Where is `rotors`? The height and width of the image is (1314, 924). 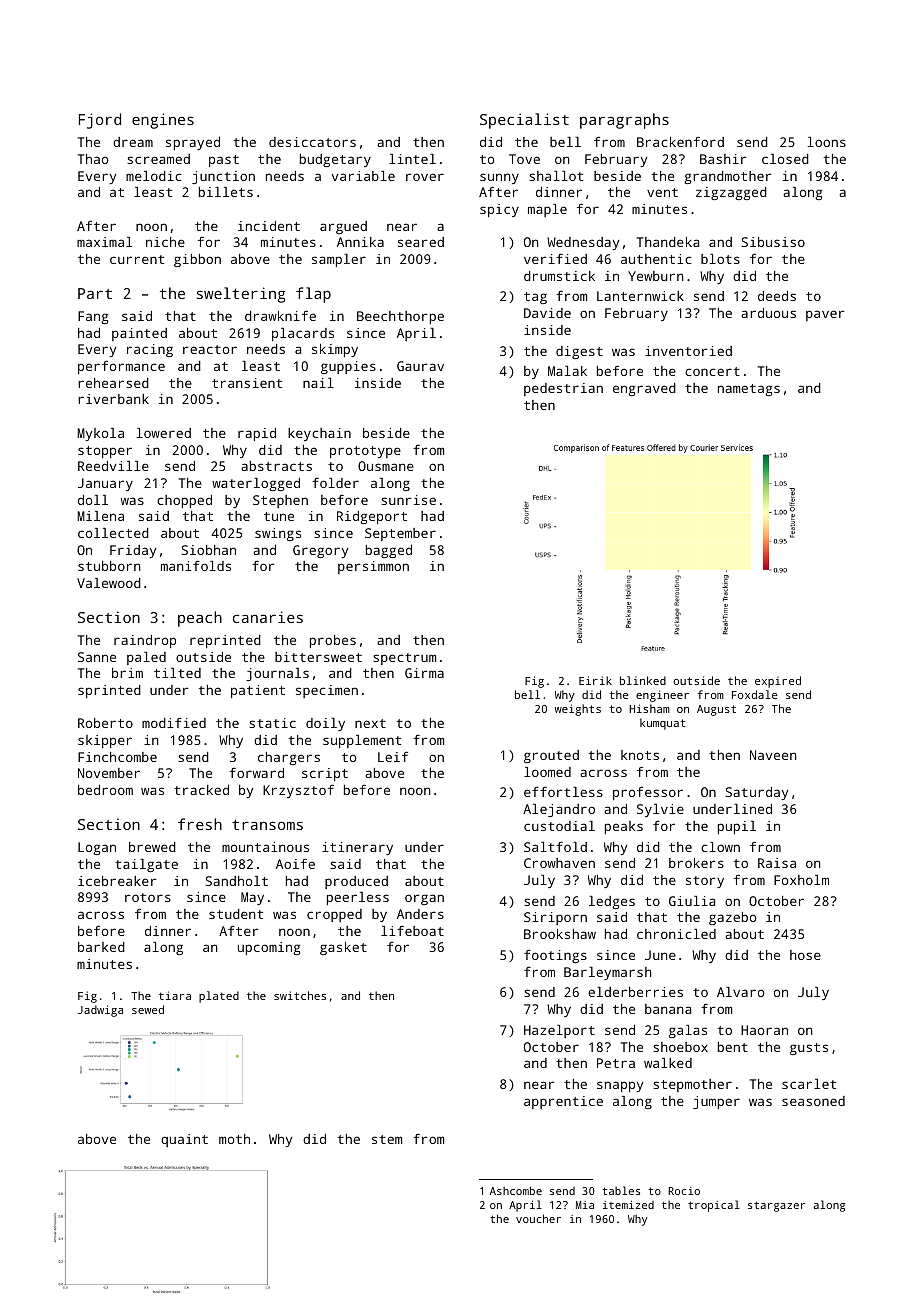 rotors is located at coordinates (148, 897).
